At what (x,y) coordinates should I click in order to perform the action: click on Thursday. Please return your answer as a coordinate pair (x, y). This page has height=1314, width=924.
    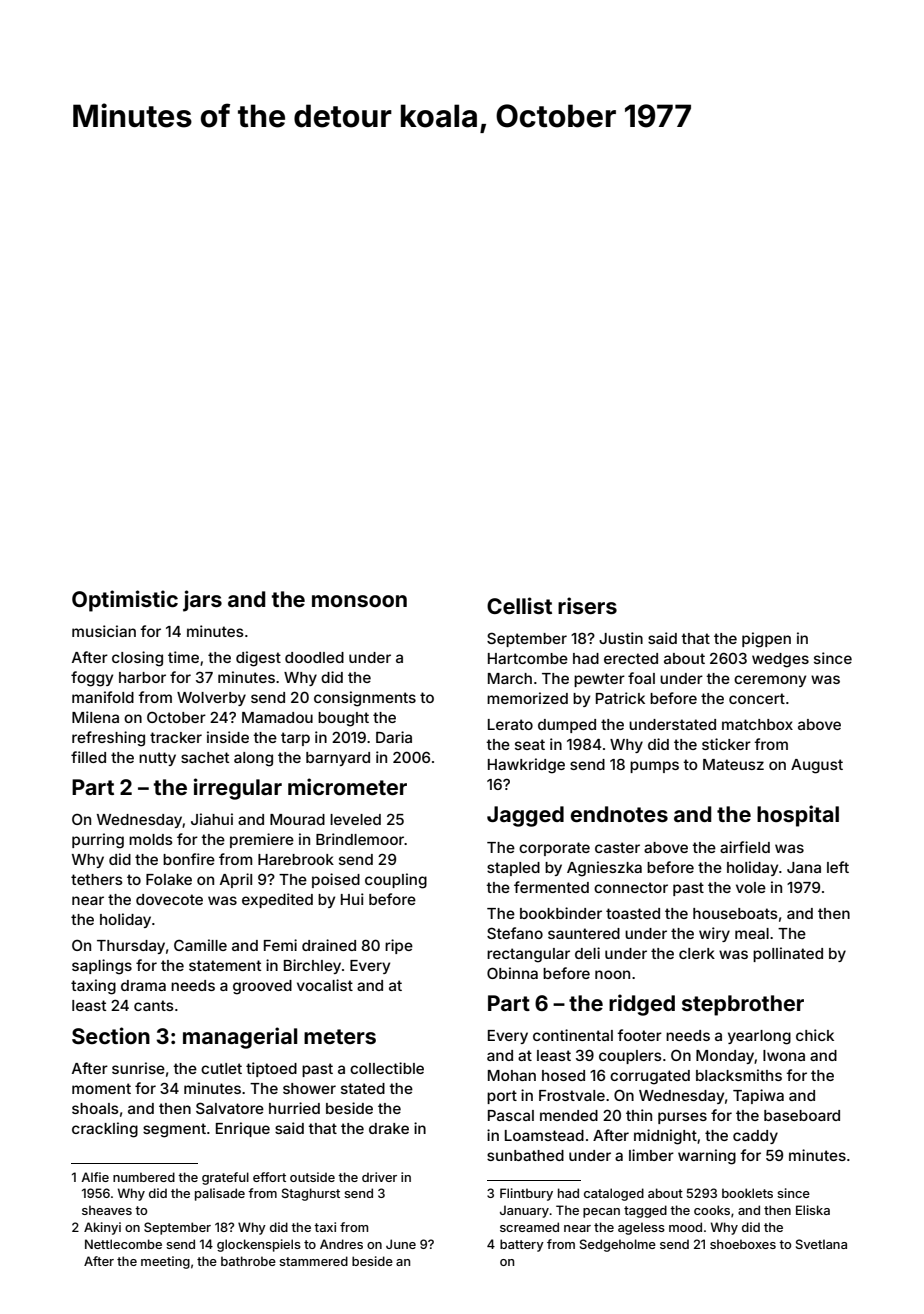
    Looking at the image, I should click on (131, 947).
